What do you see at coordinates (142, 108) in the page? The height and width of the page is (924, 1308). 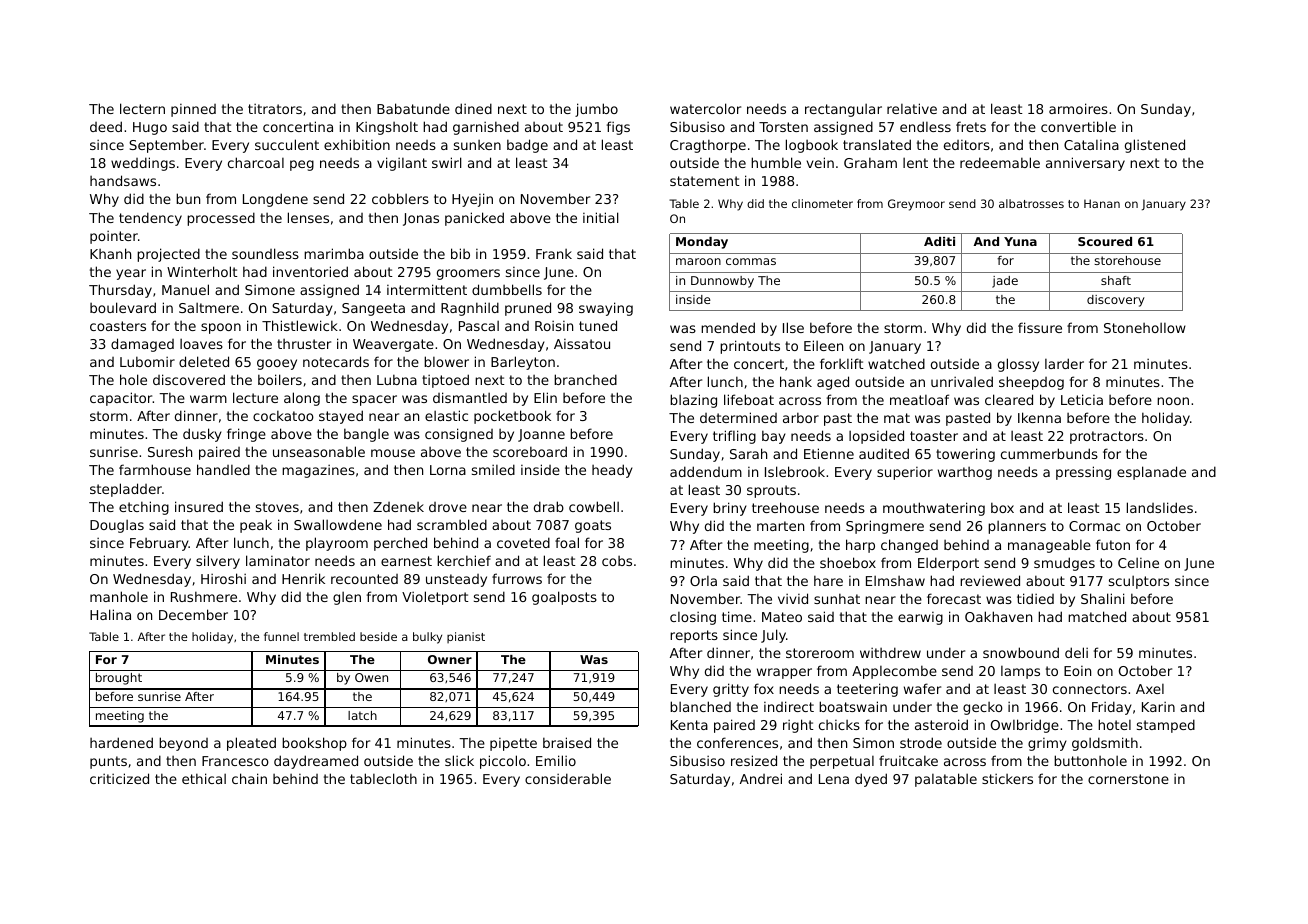 I see `lectern` at bounding box center [142, 108].
